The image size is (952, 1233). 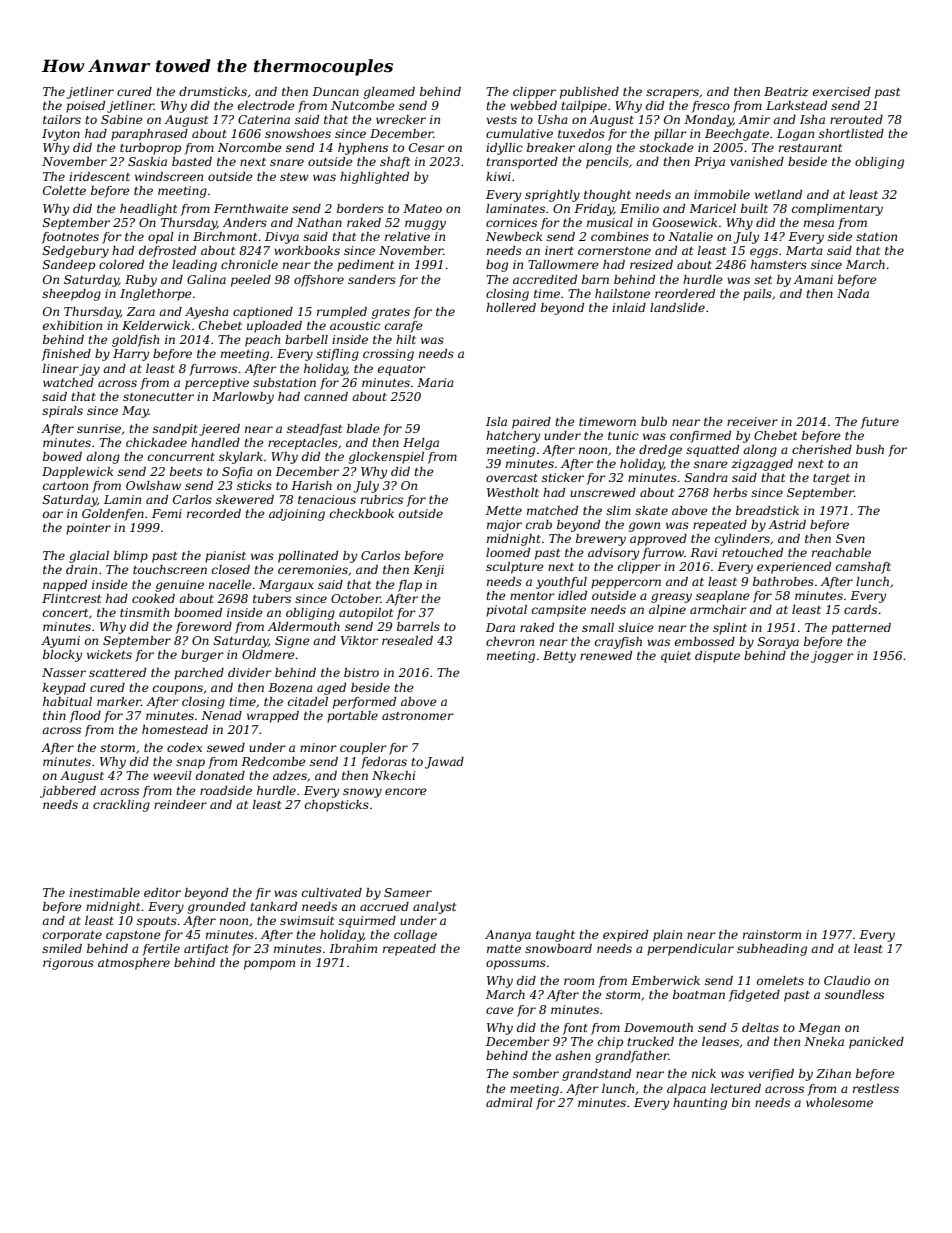 What do you see at coordinates (706, 477) in the screenshot?
I see `Sandra` at bounding box center [706, 477].
